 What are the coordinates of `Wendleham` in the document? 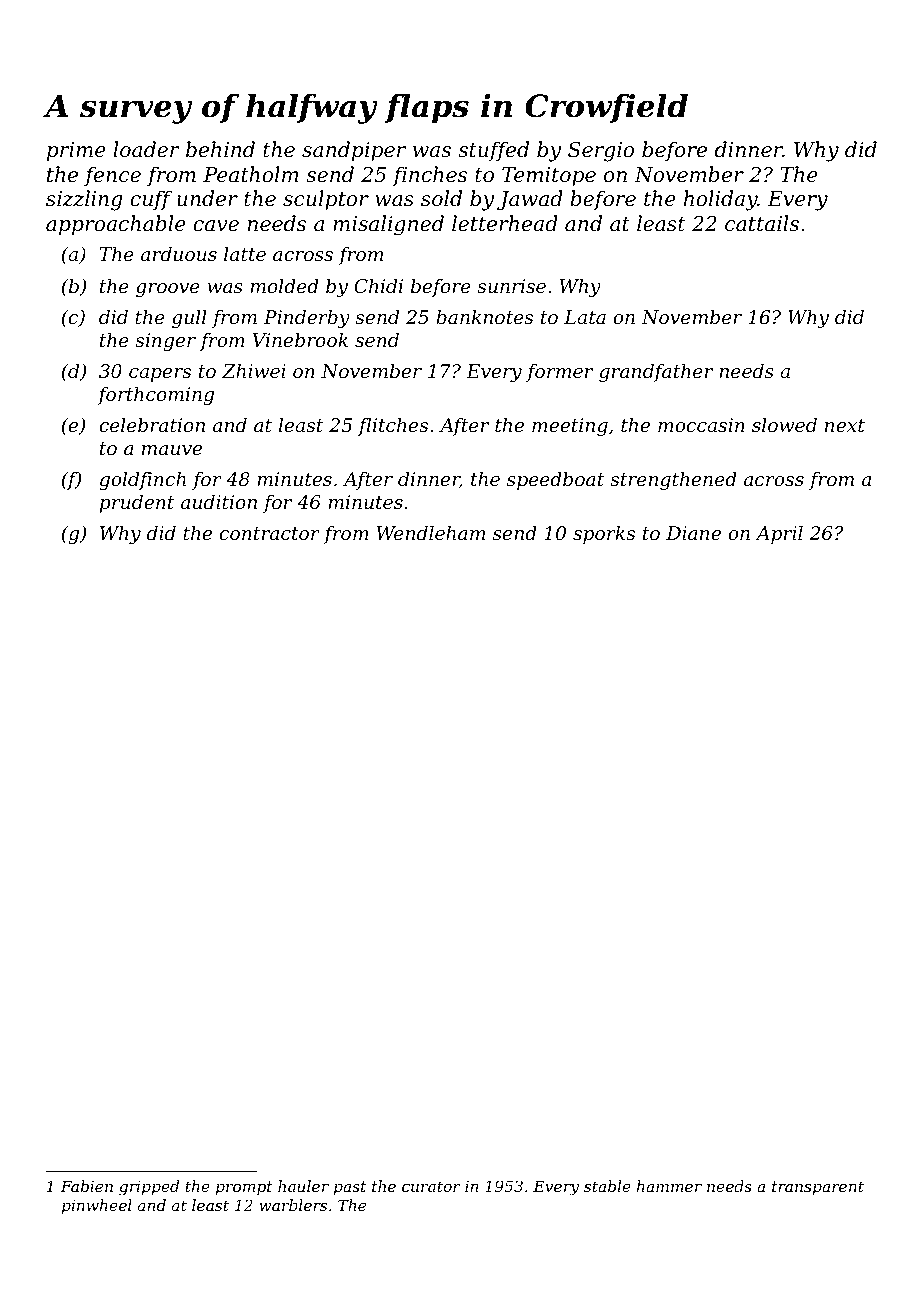 It's located at (431, 532).
